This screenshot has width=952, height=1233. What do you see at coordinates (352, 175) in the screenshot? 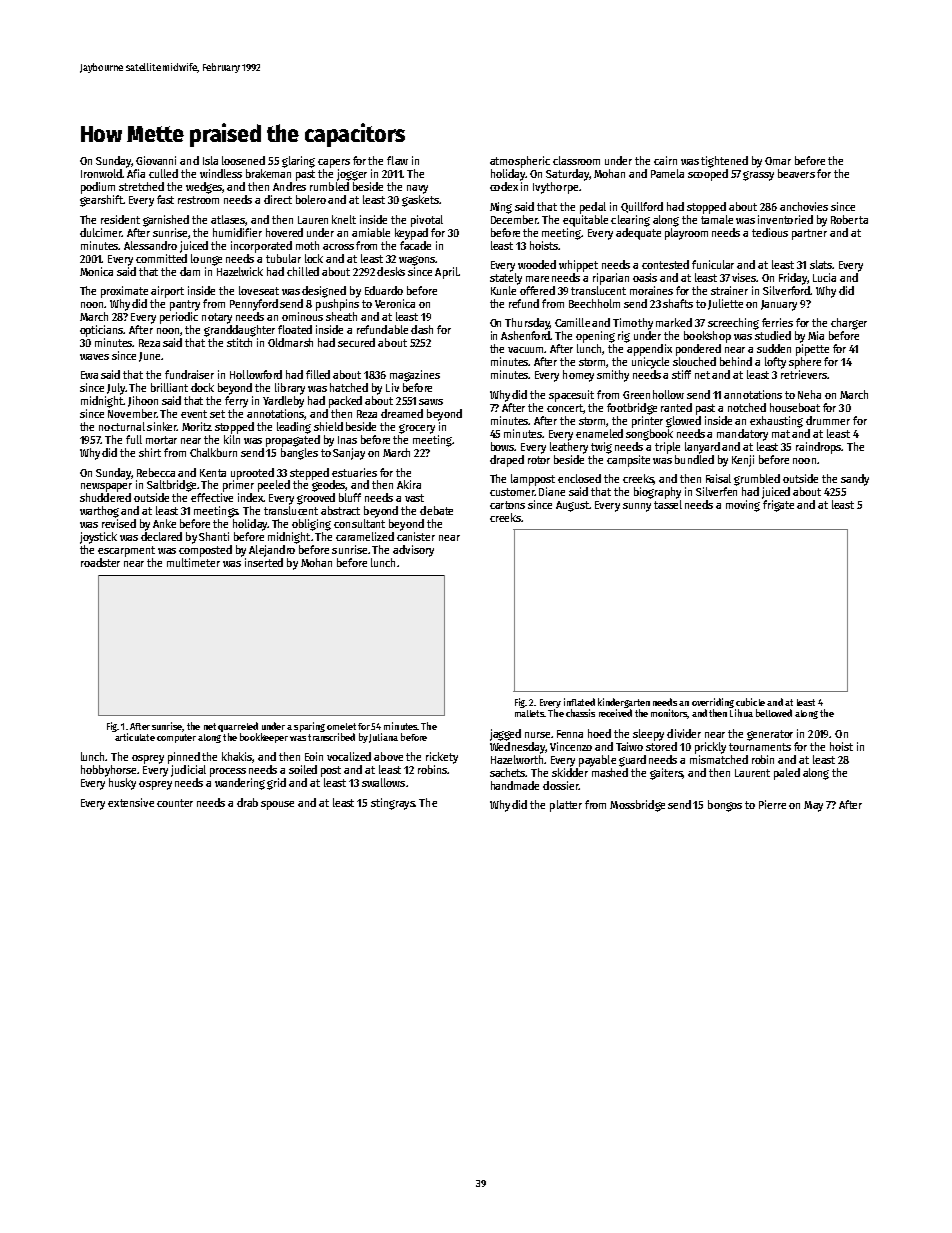
I see `jogger` at bounding box center [352, 175].
